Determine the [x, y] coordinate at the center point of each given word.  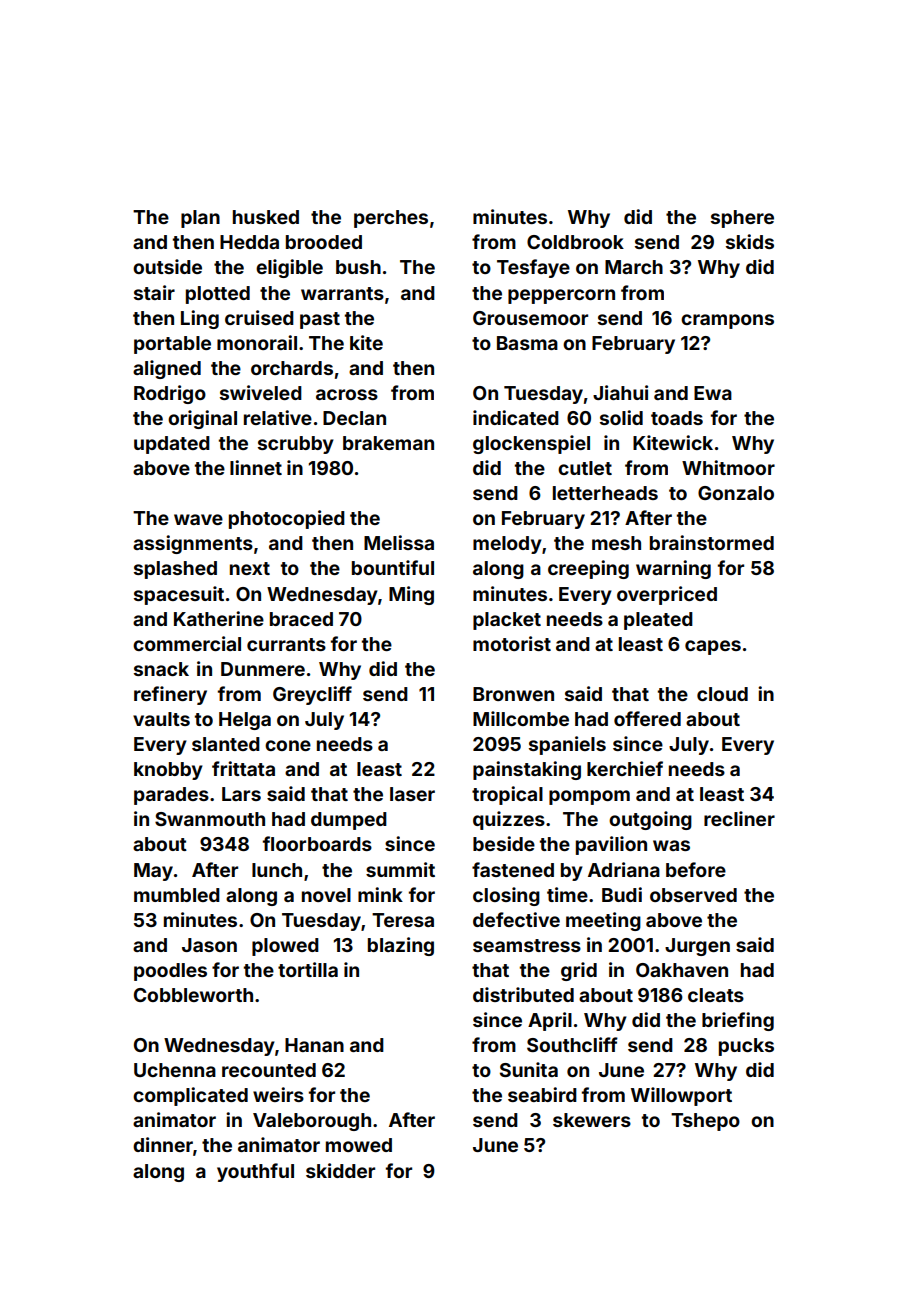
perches [391, 219]
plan [200, 219]
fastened [513, 869]
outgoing [650, 820]
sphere [742, 219]
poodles [170, 972]
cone [288, 745]
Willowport [681, 1096]
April [550, 1021]
